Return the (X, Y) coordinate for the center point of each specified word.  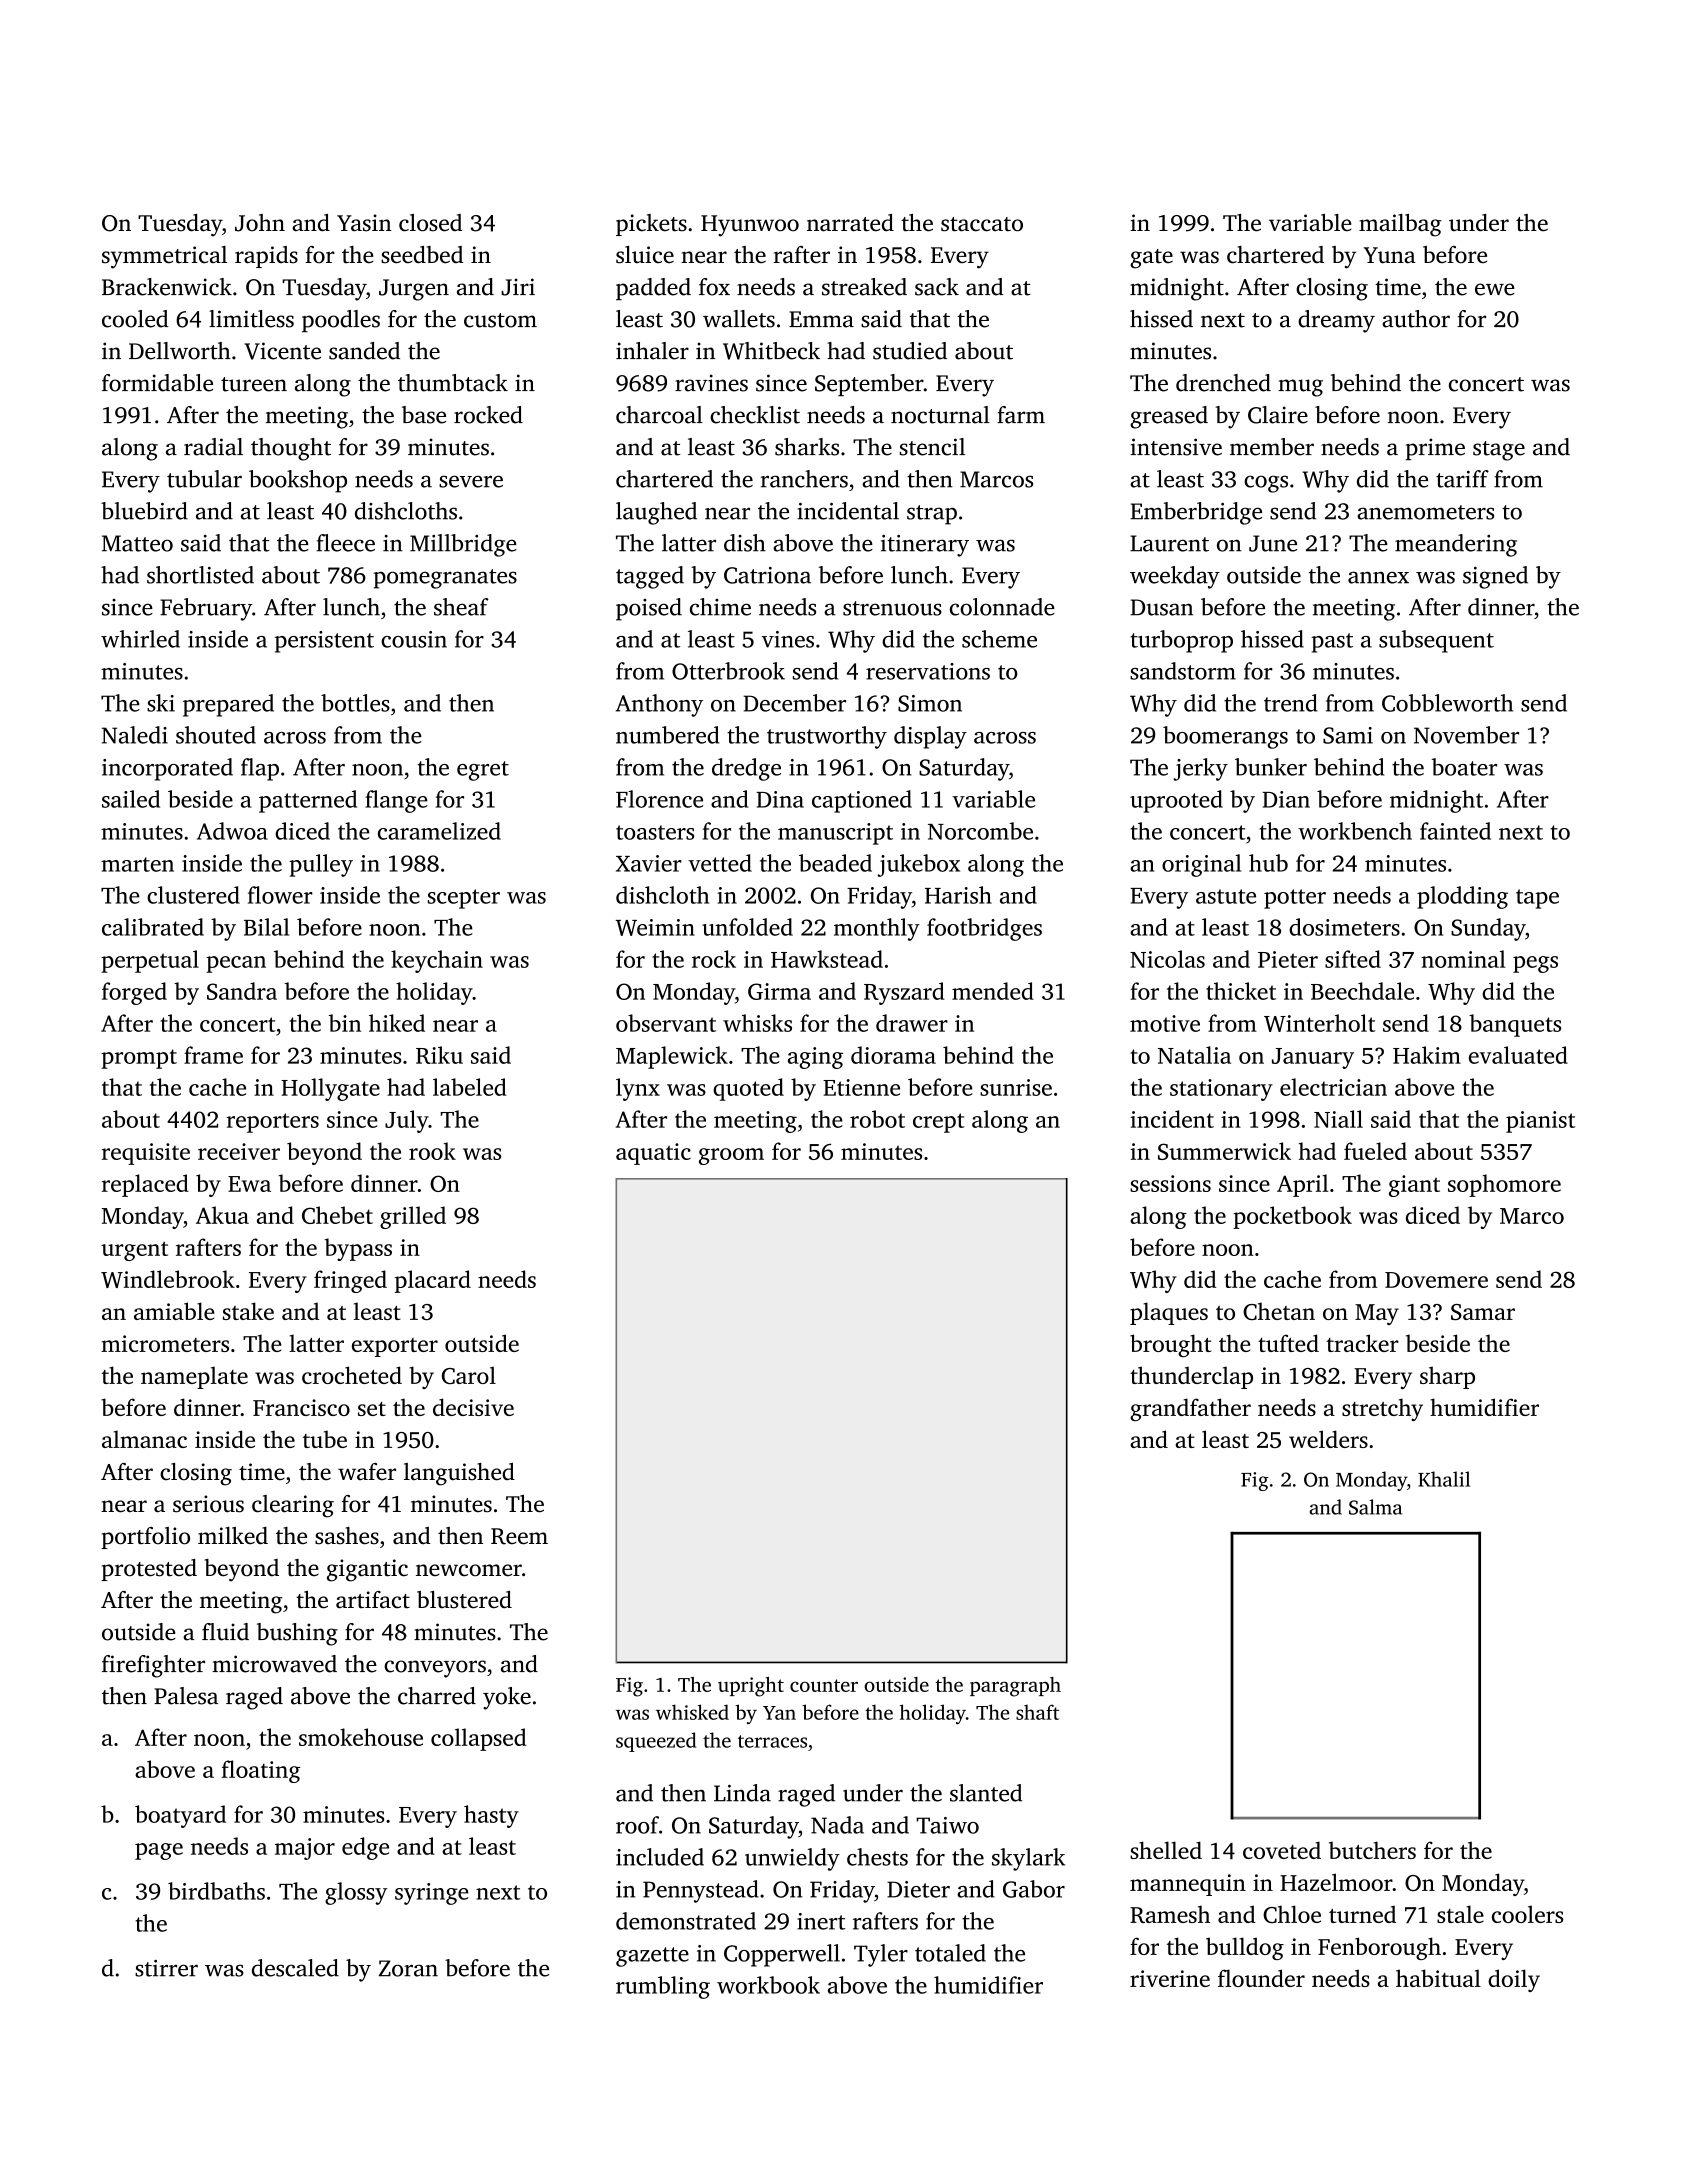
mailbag (1400, 225)
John (260, 223)
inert (821, 1921)
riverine (1170, 1978)
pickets (651, 225)
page (159, 1851)
